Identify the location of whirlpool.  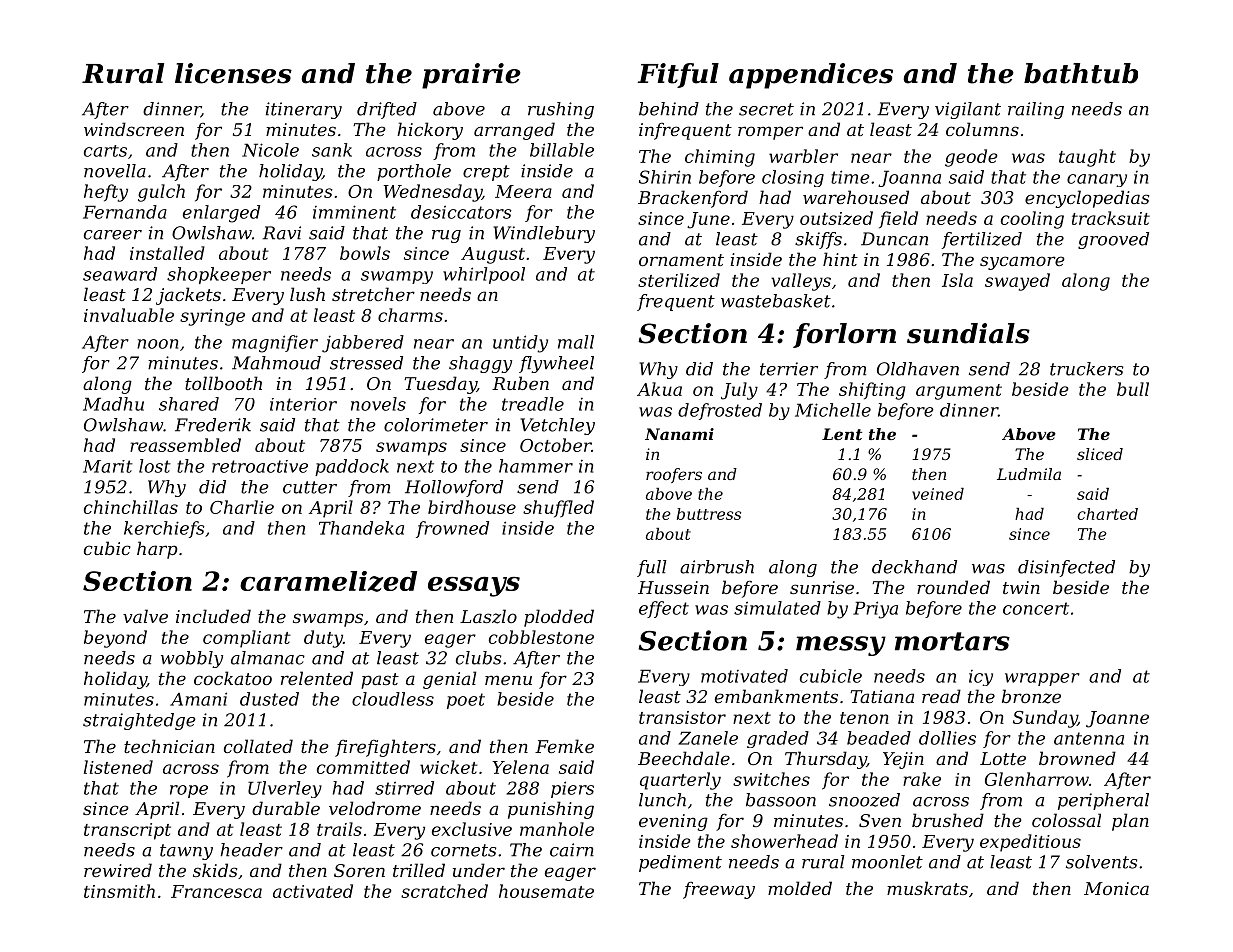
(484, 275).
